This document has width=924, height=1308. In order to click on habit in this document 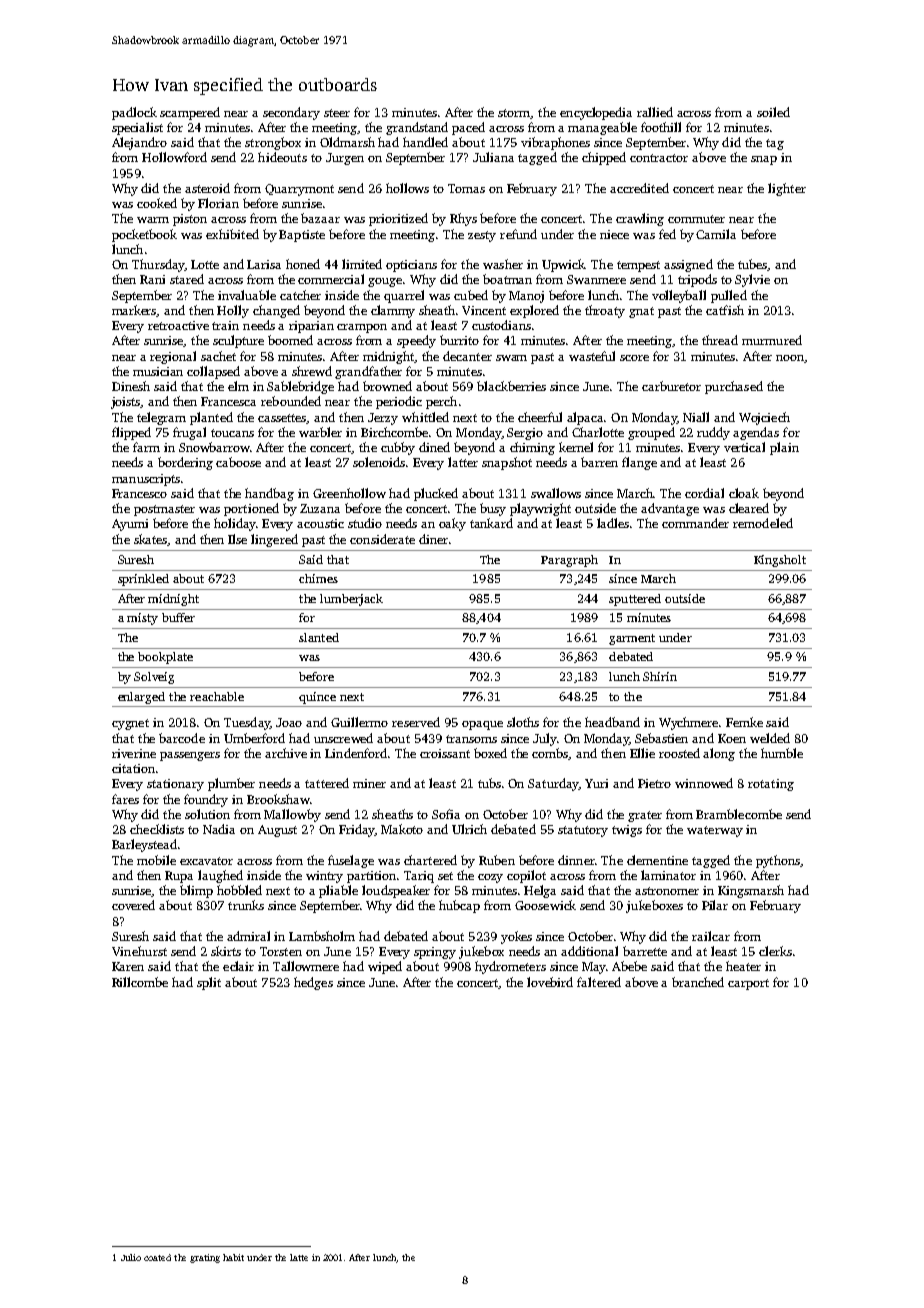, I will do `click(233, 1257)`.
